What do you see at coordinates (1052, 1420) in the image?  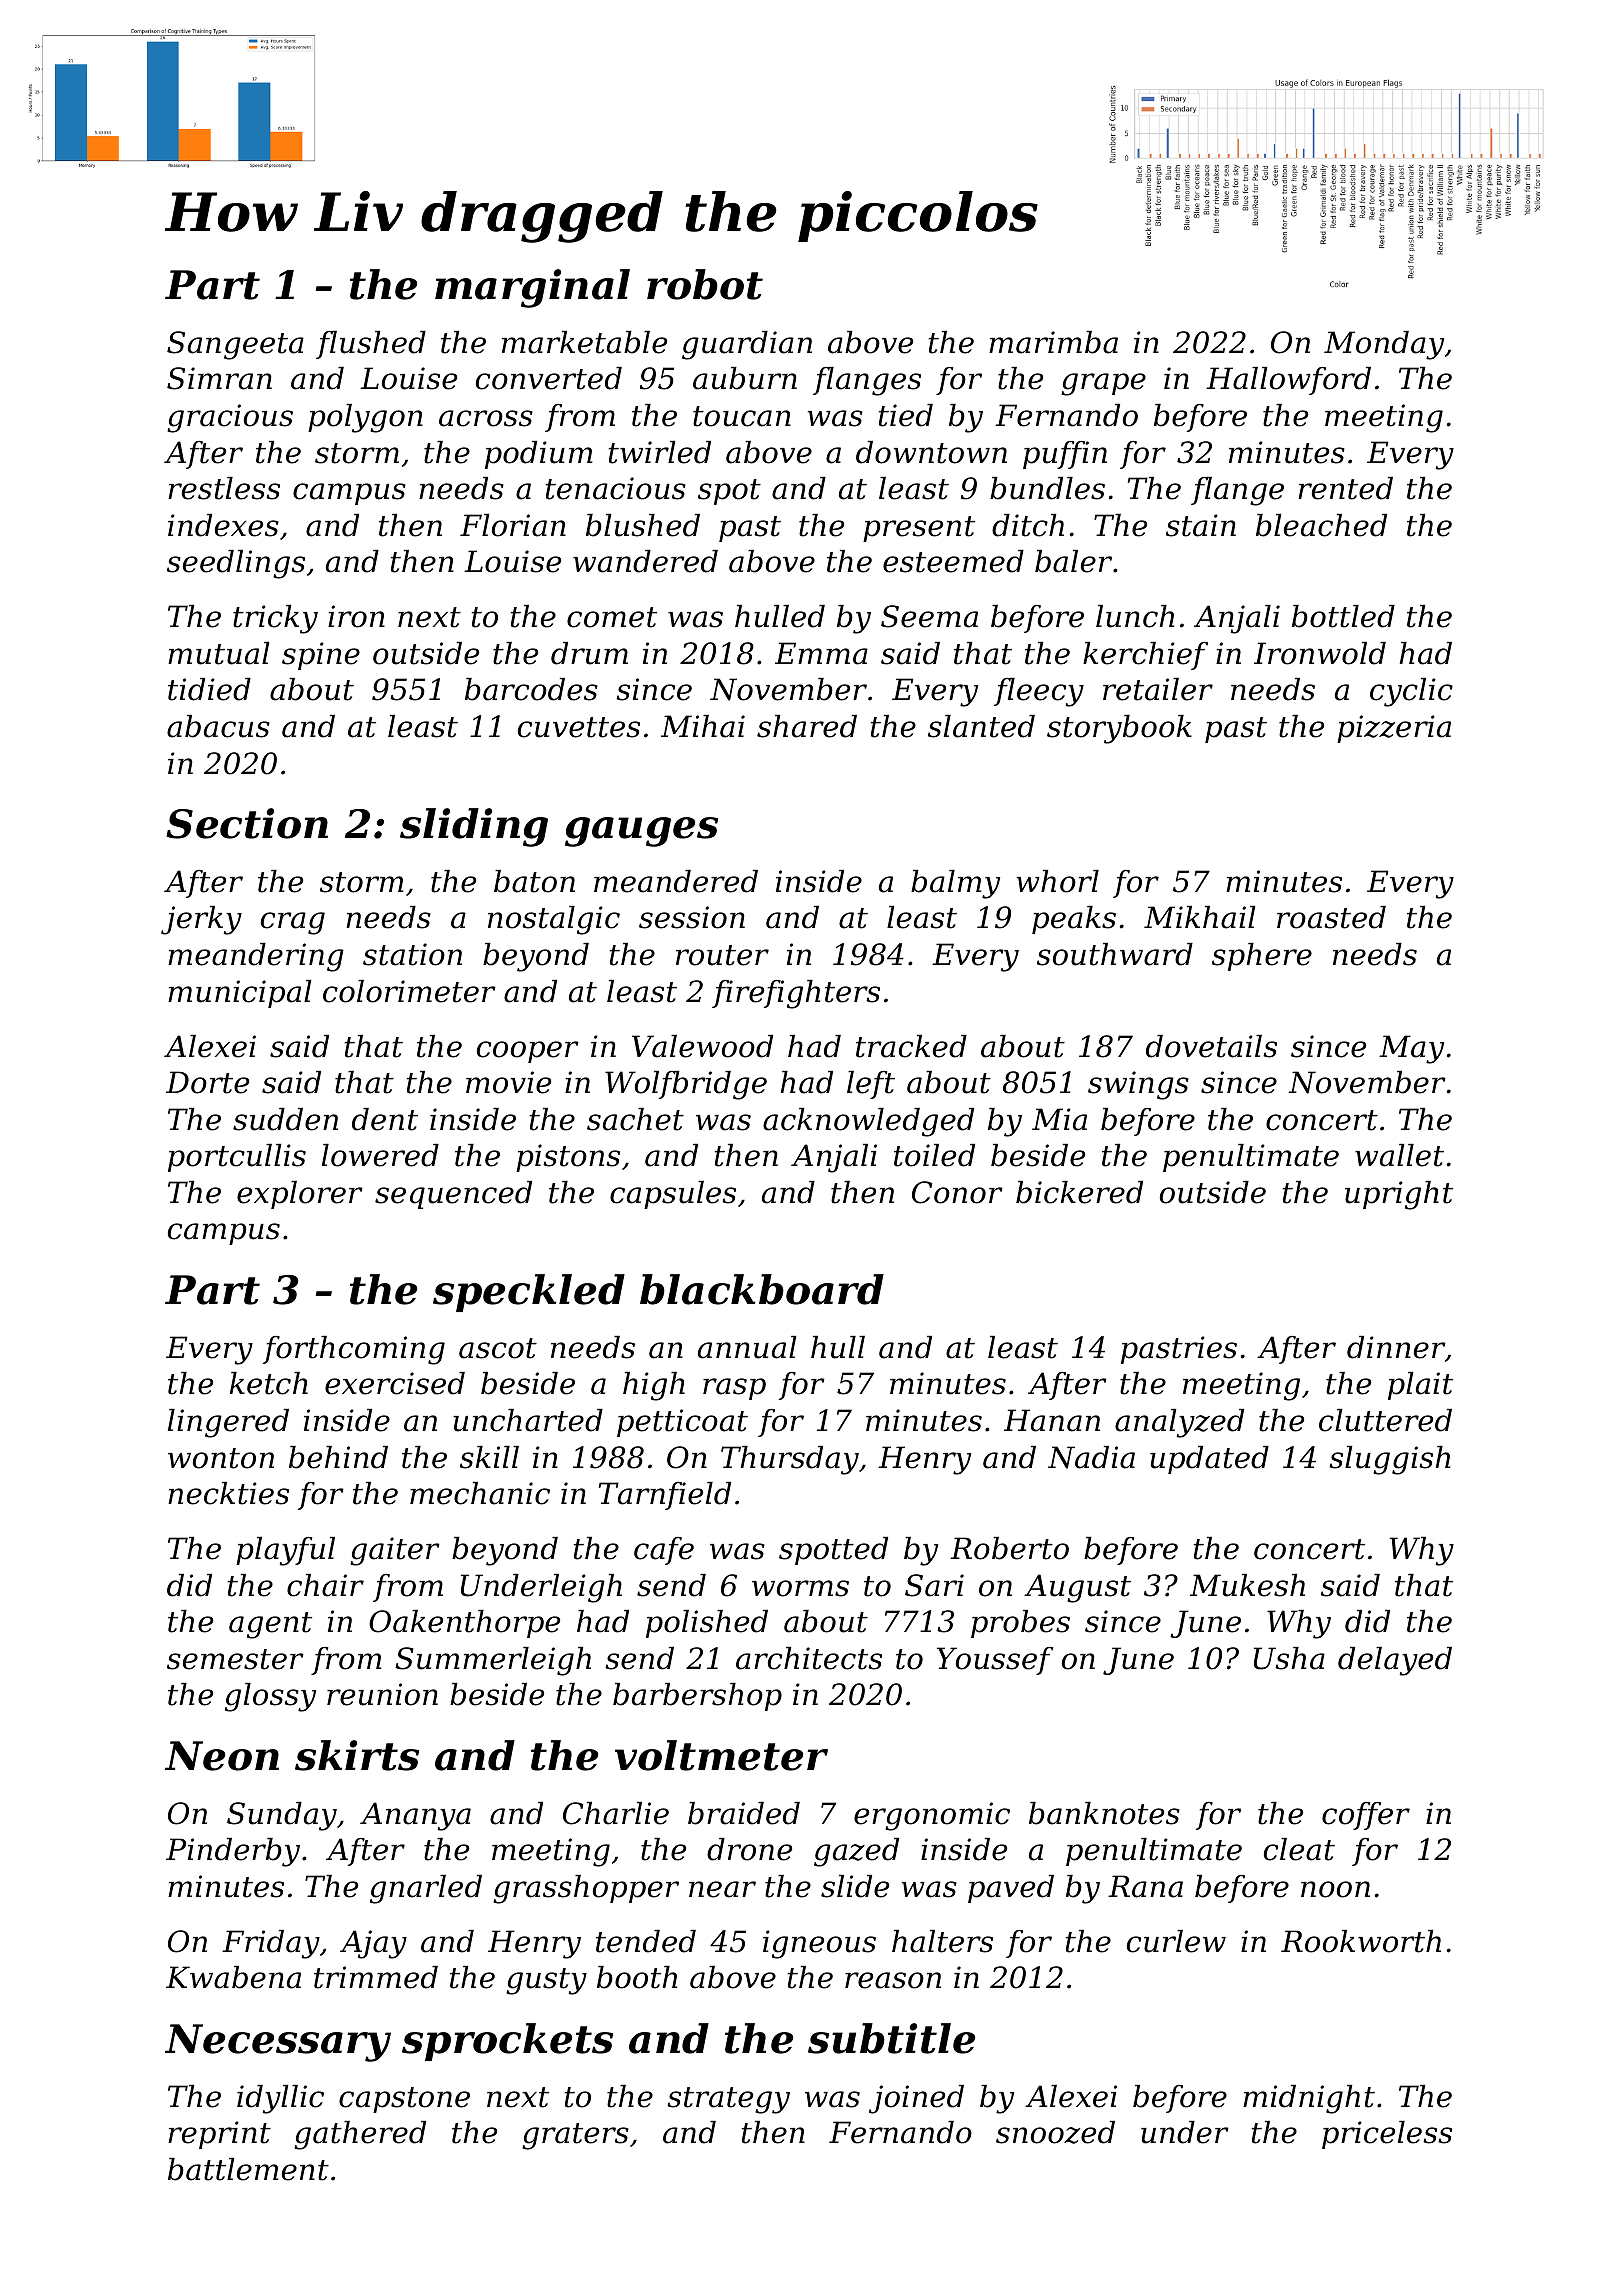 I see `Hanan` at bounding box center [1052, 1420].
